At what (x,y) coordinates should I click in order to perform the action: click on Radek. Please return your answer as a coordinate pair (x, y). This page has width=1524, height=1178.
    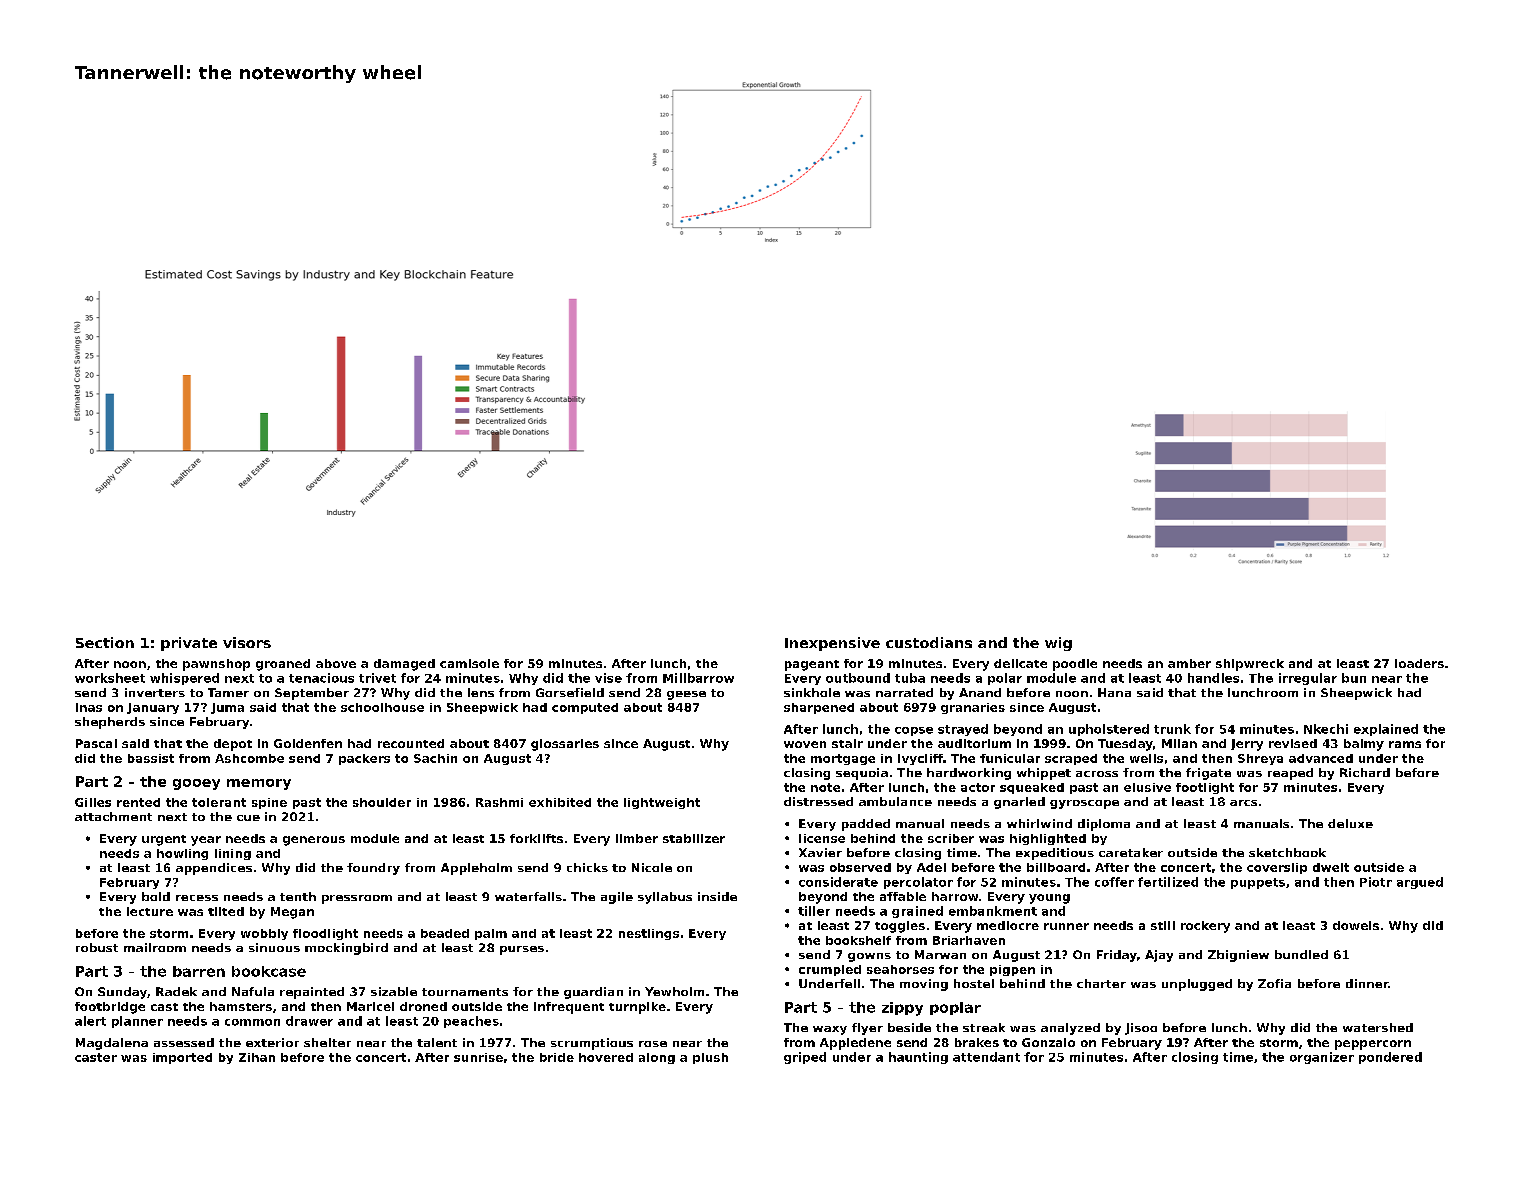
    Looking at the image, I should click on (176, 991).
